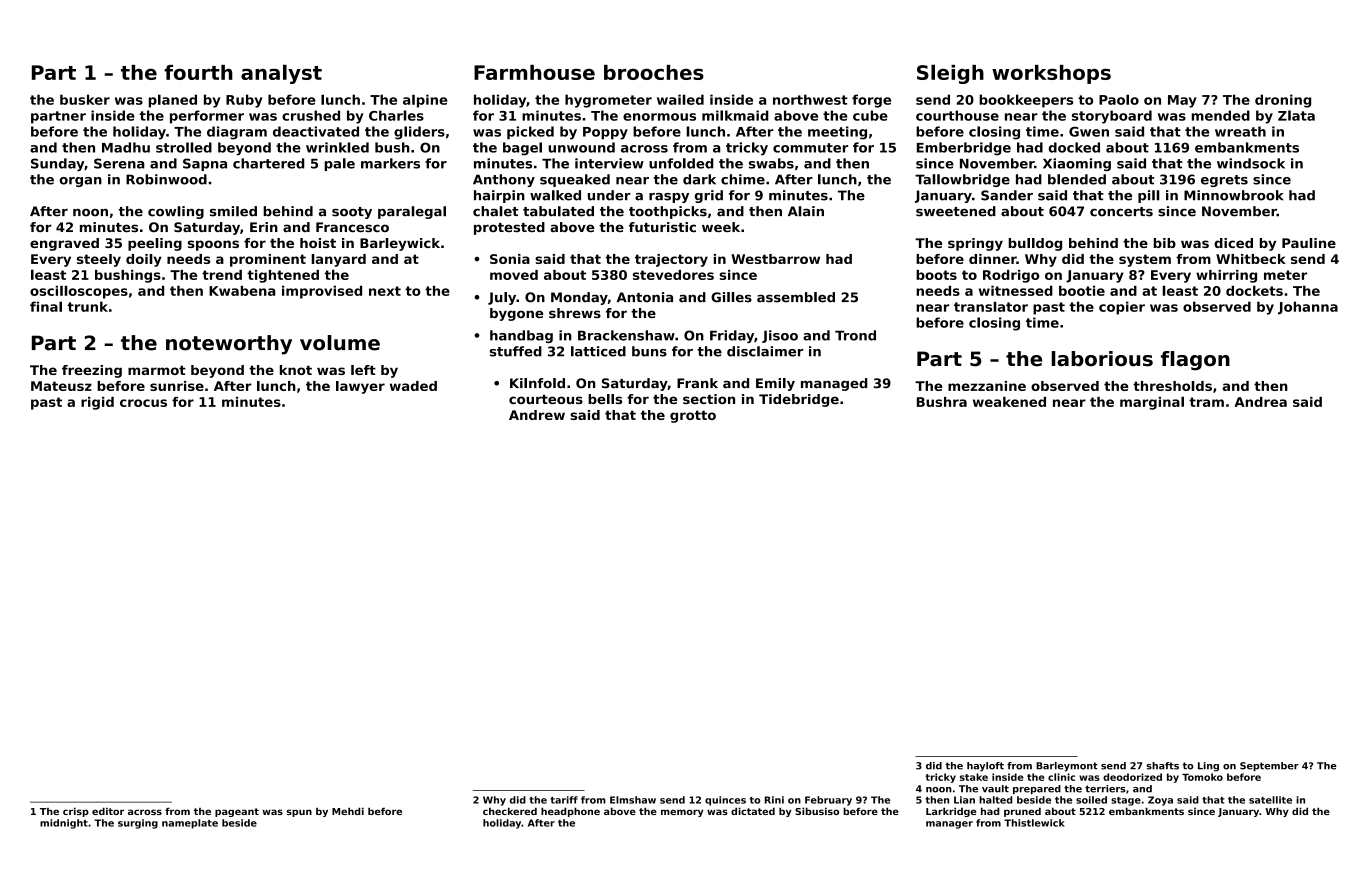  Describe the element at coordinates (76, 812) in the document. I see `crisp` at that location.
